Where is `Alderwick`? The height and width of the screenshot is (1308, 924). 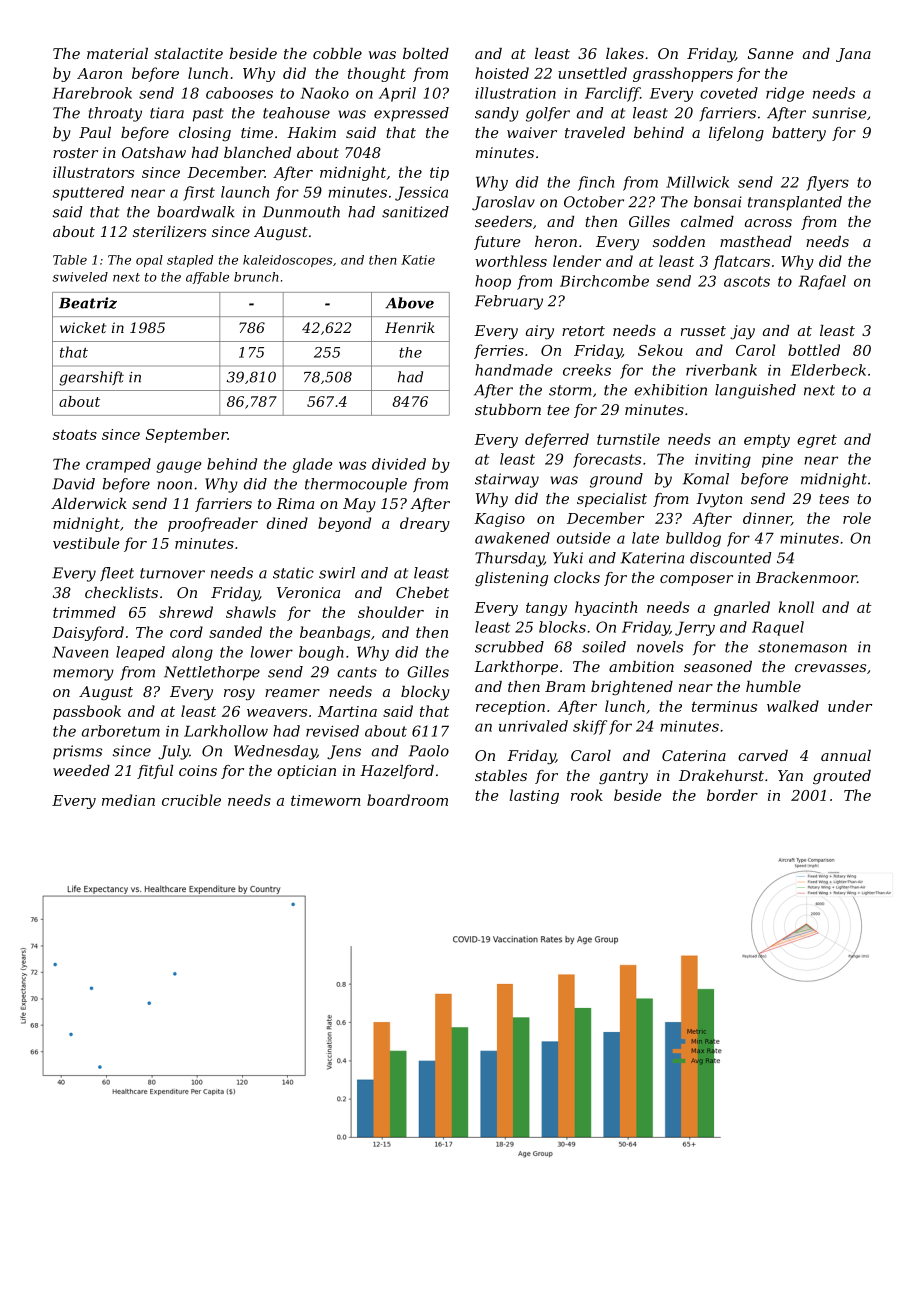 Alderwick is located at coordinates (89, 503).
